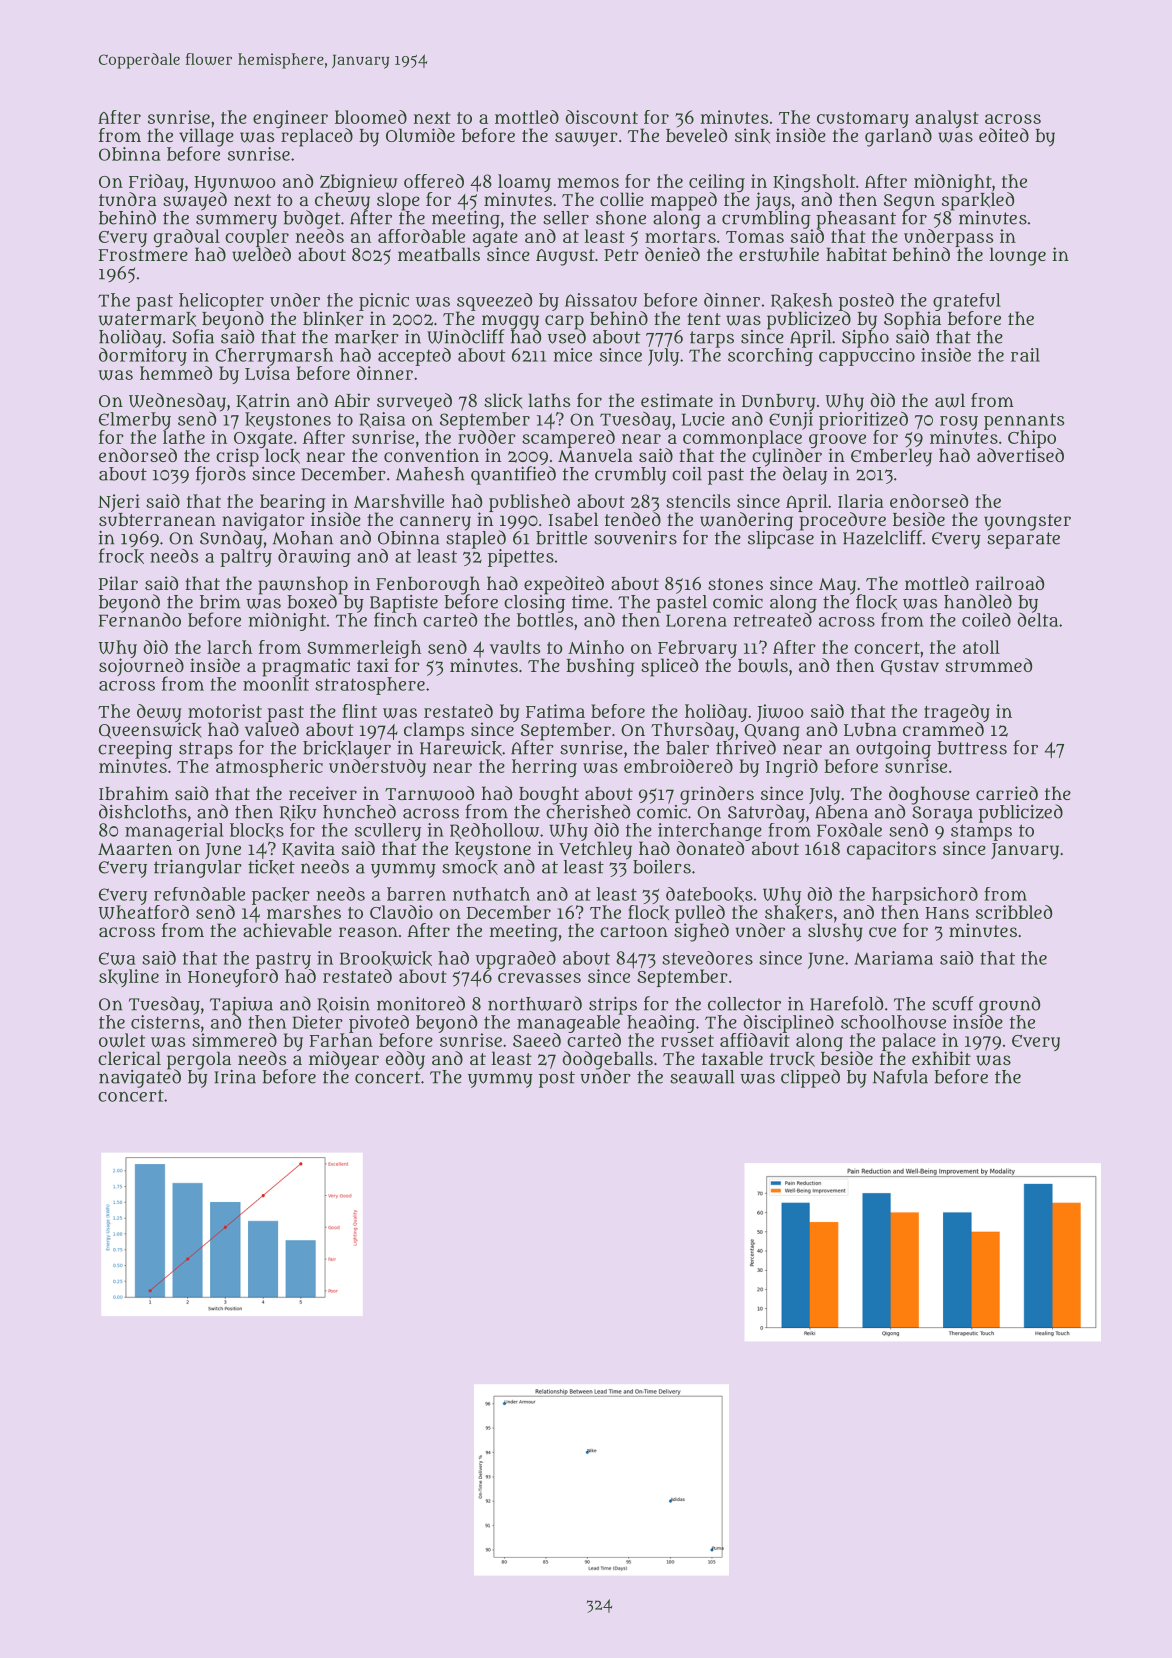 Image resolution: width=1172 pixels, height=1658 pixels. Describe the element at coordinates (867, 357) in the screenshot. I see `cappuccino` at that location.
